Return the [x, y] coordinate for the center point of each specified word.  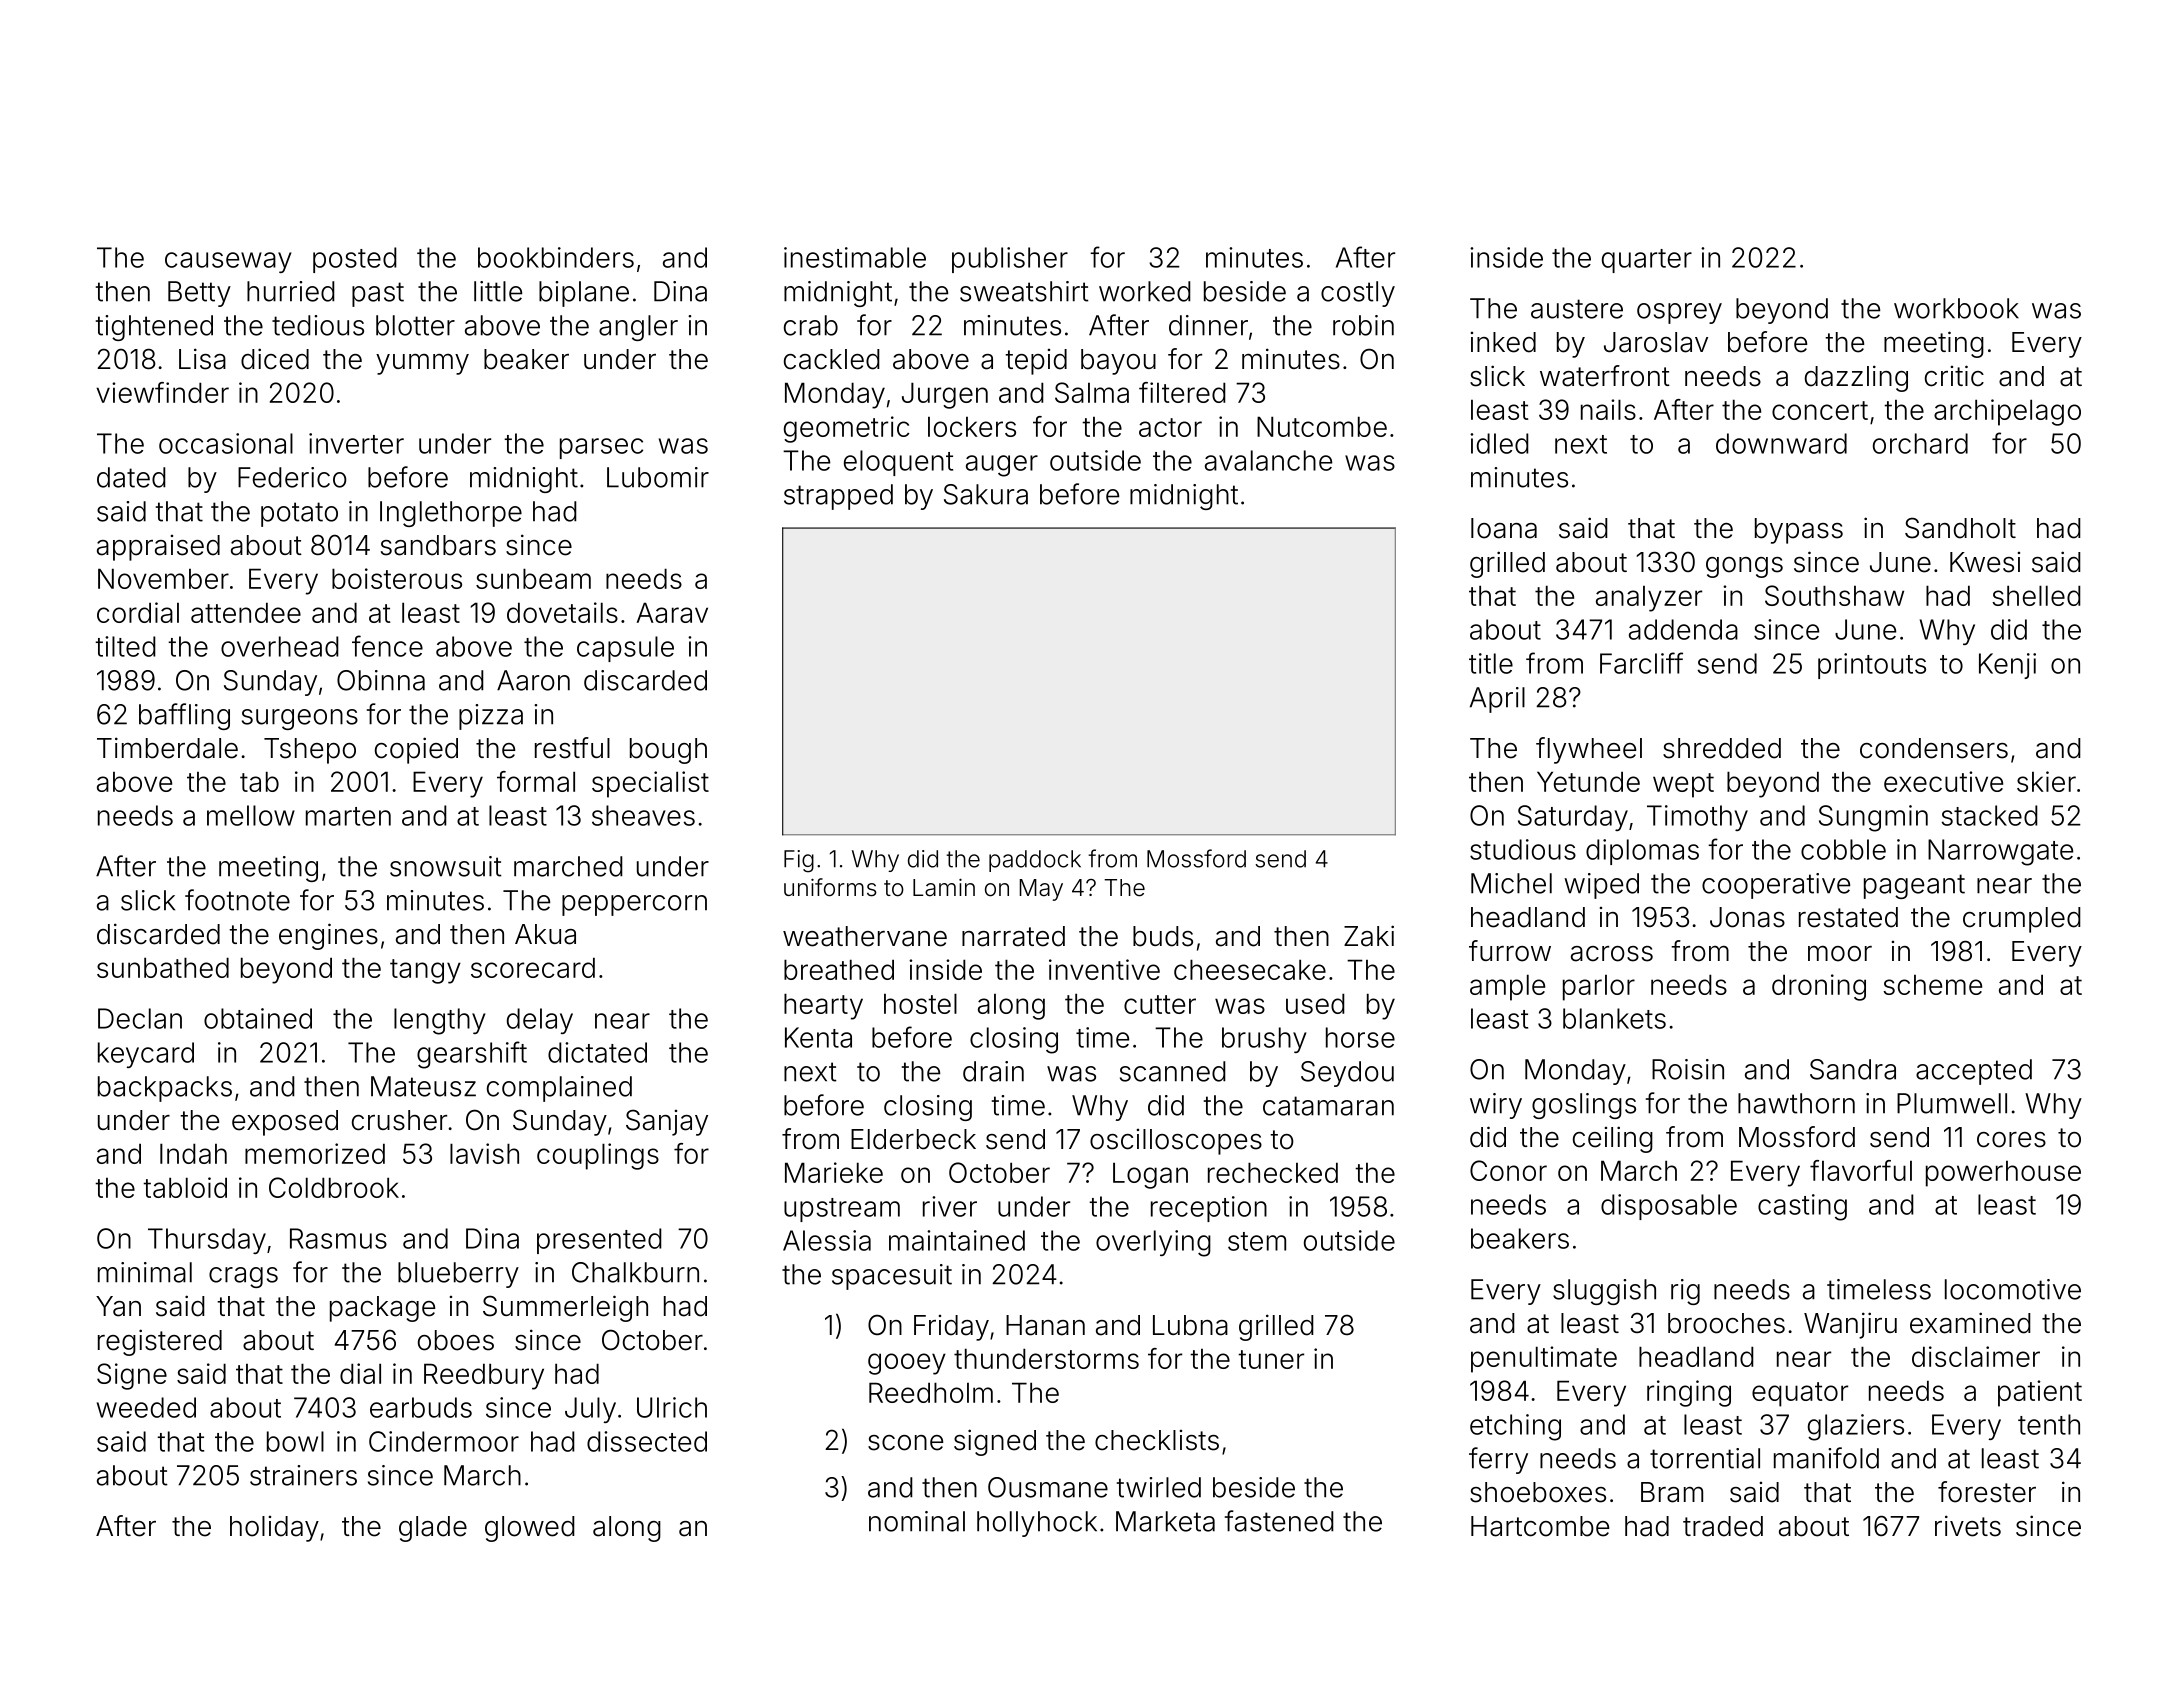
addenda [1683, 629]
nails [1608, 409]
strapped [838, 497]
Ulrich [672, 1407]
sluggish [1604, 1292]
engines [328, 936]
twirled [1159, 1487]
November [163, 578]
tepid [1036, 362]
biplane [584, 294]
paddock [1035, 861]
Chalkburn [635, 1272]
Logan [1150, 1175]
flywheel [1589, 750]
